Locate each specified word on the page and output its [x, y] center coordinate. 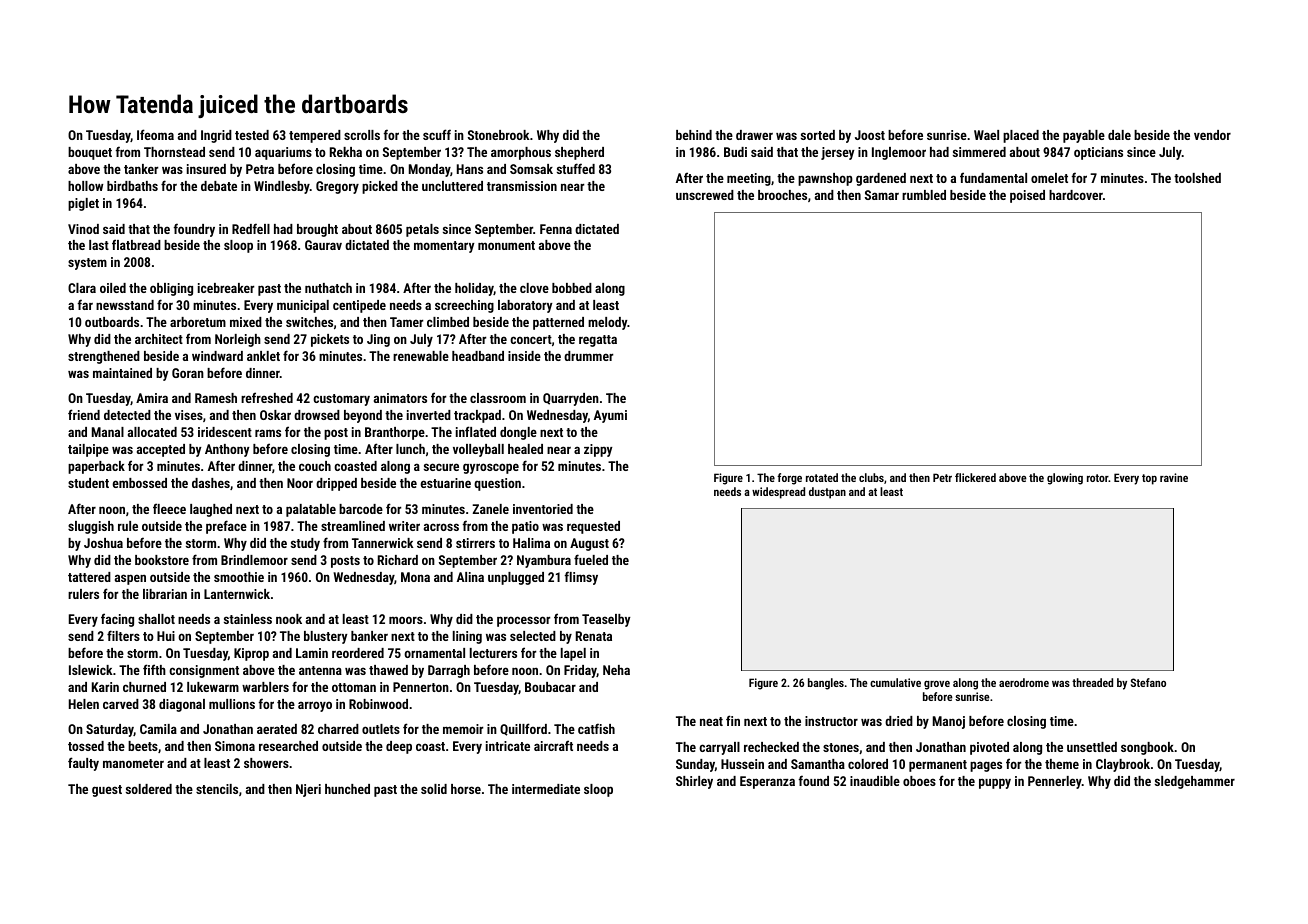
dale [1119, 135]
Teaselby [606, 620]
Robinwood [378, 704]
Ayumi [610, 416]
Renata [594, 636]
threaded [1092, 682]
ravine [1174, 477]
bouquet [90, 153]
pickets [330, 340]
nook [289, 619]
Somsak [531, 169]
